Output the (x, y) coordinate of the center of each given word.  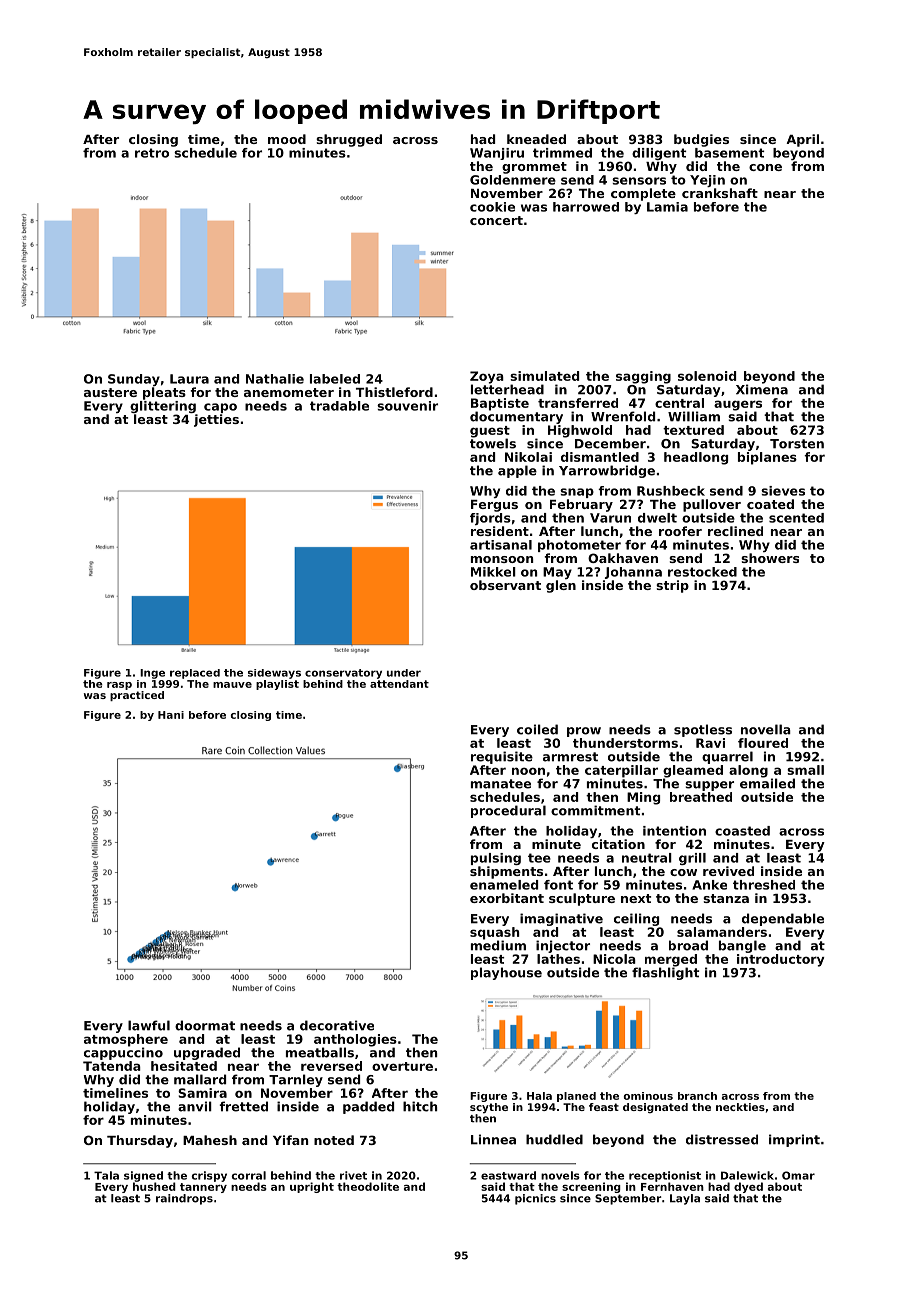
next (636, 898)
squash (494, 933)
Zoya (487, 377)
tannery (203, 1188)
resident (500, 531)
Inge (152, 674)
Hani (171, 715)
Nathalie (275, 379)
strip (672, 586)
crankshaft (720, 193)
